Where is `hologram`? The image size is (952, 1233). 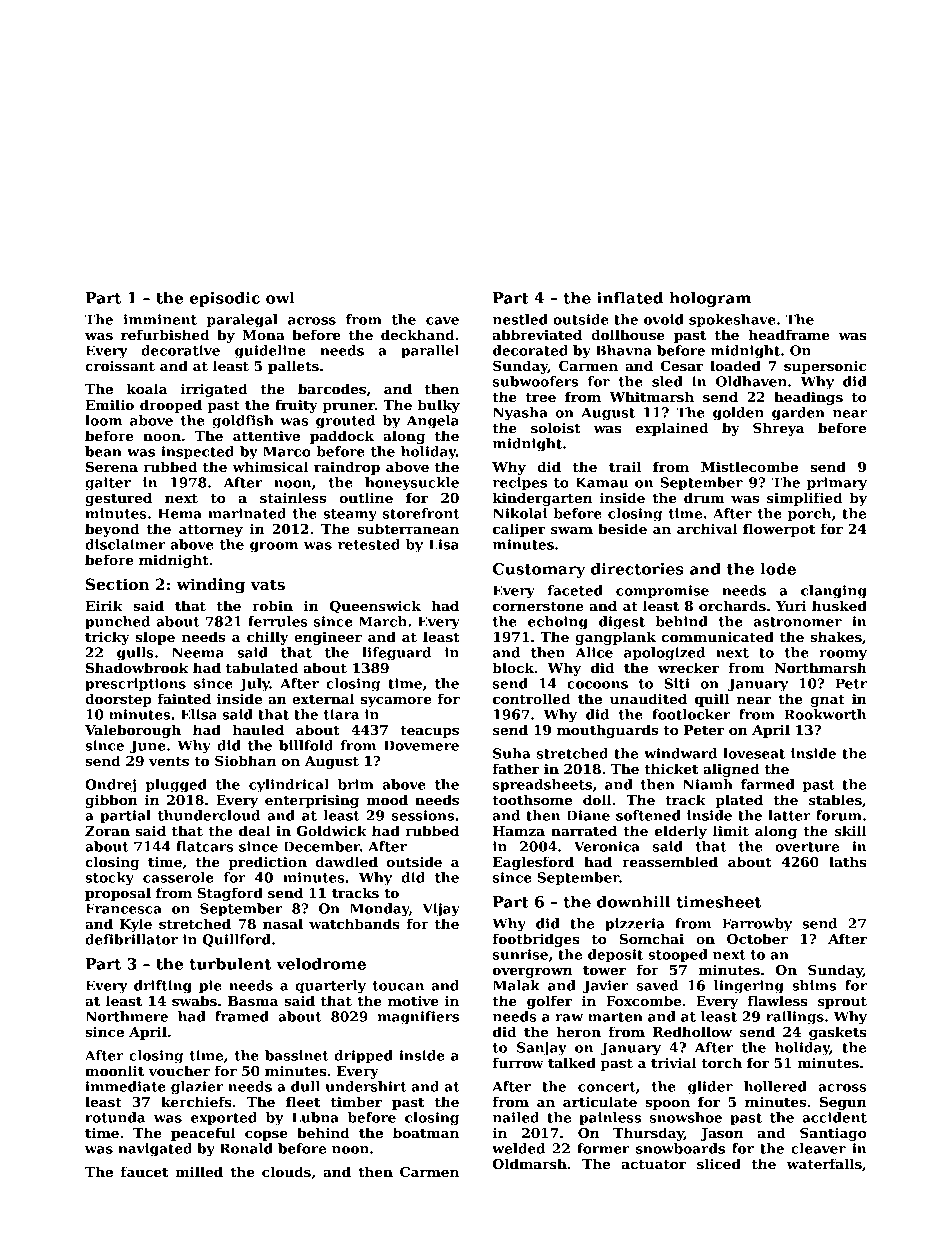 hologram is located at coordinates (710, 299).
